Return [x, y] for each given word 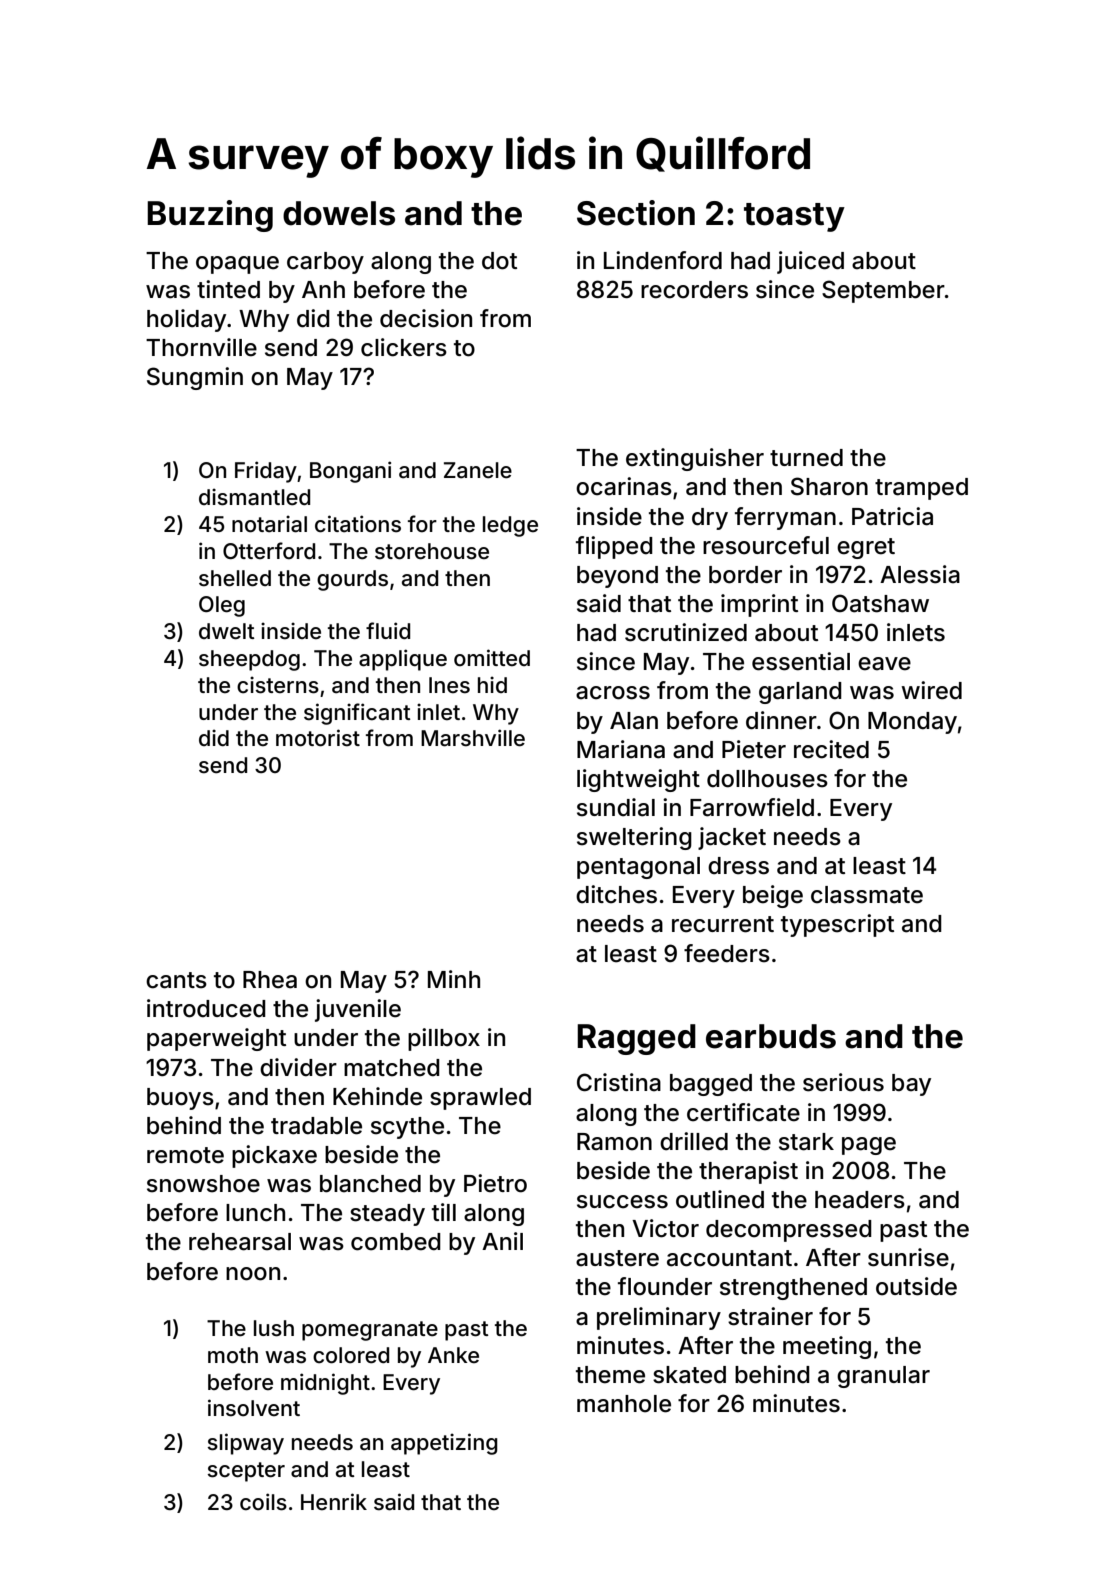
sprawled [480, 1099]
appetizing [444, 1444]
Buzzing [210, 216]
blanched [370, 1184]
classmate [867, 895]
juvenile [358, 1010]
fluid [388, 630]
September [883, 291]
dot [499, 261]
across [613, 693]
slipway [245, 1444]
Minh [454, 979]
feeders [727, 953]
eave [884, 664]
